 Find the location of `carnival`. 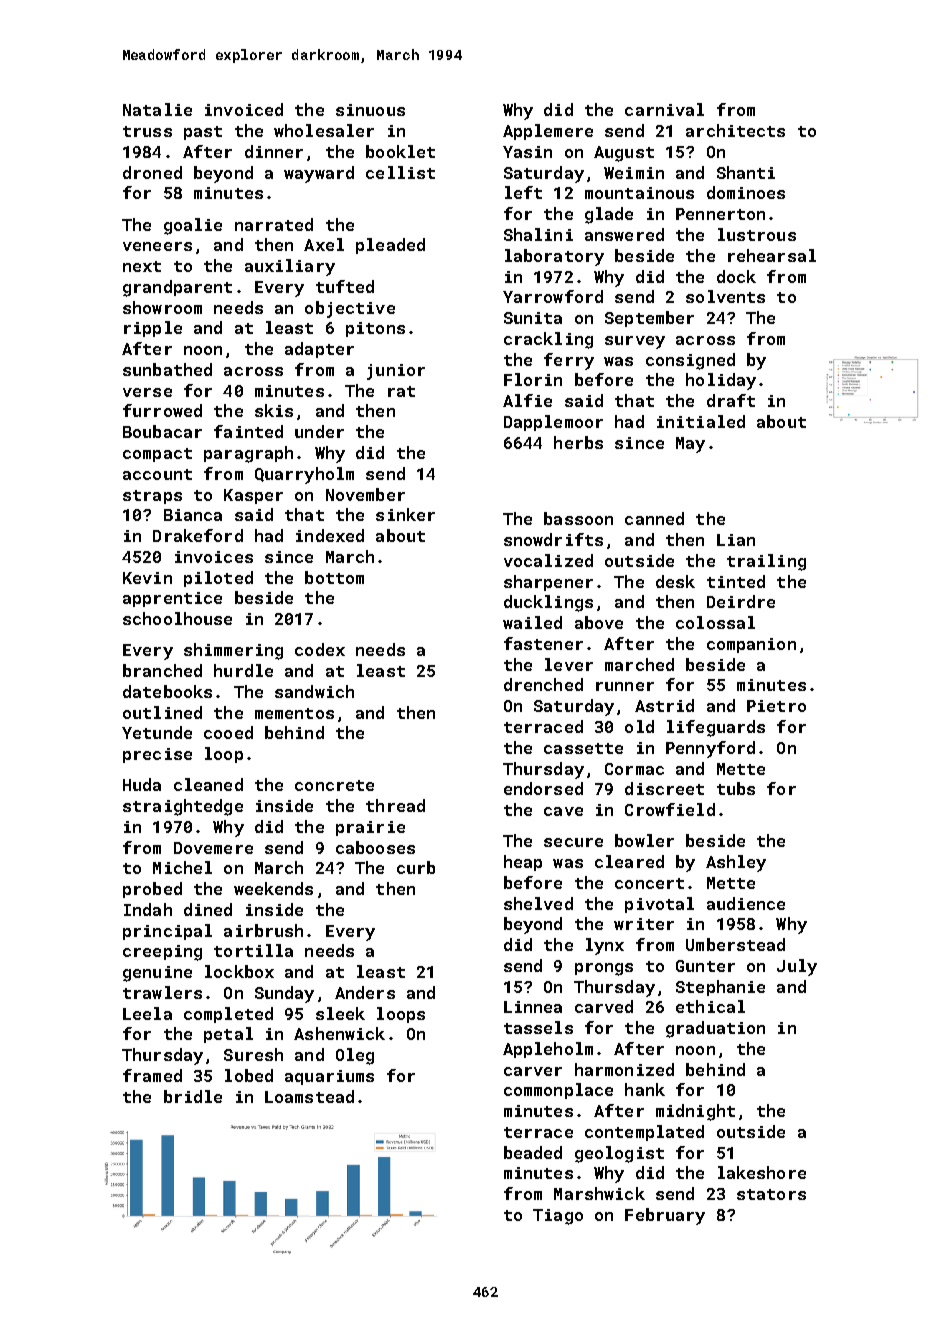

carnival is located at coordinates (664, 109).
